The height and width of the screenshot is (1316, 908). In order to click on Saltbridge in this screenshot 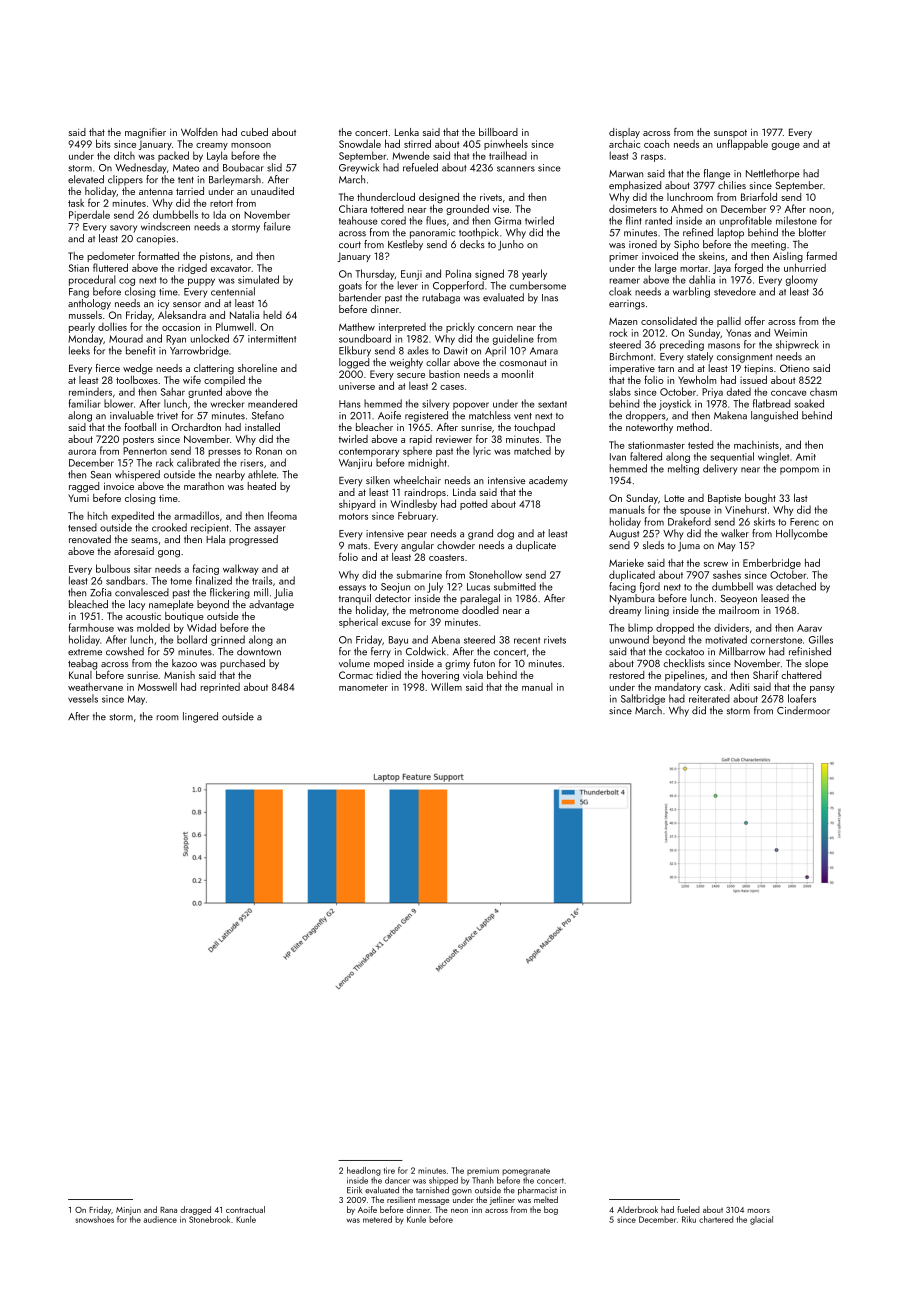, I will do `click(643, 699)`.
